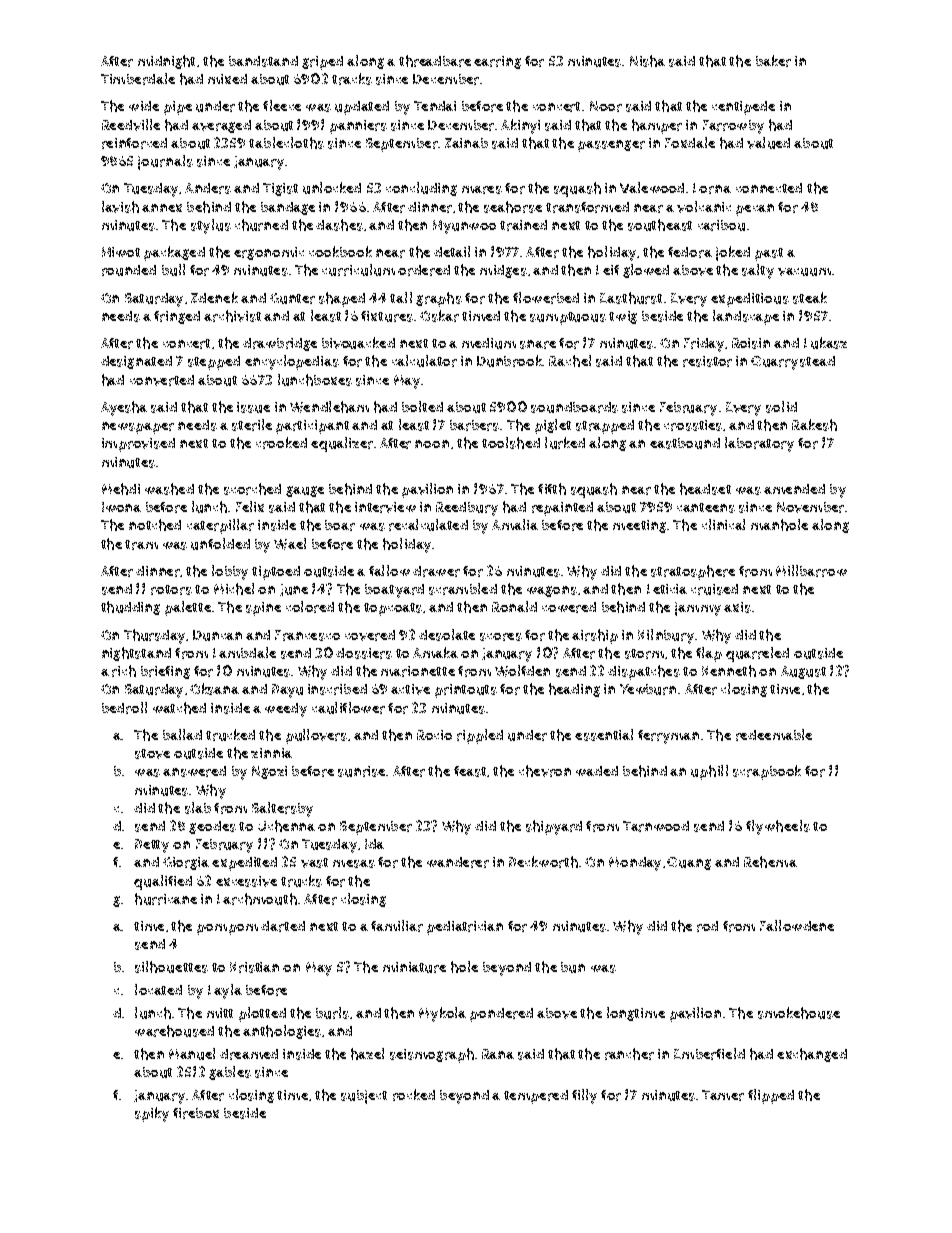 Image resolution: width=952 pixels, height=1233 pixels. Describe the element at coordinates (647, 61) in the screenshot. I see `Nisha` at that location.
